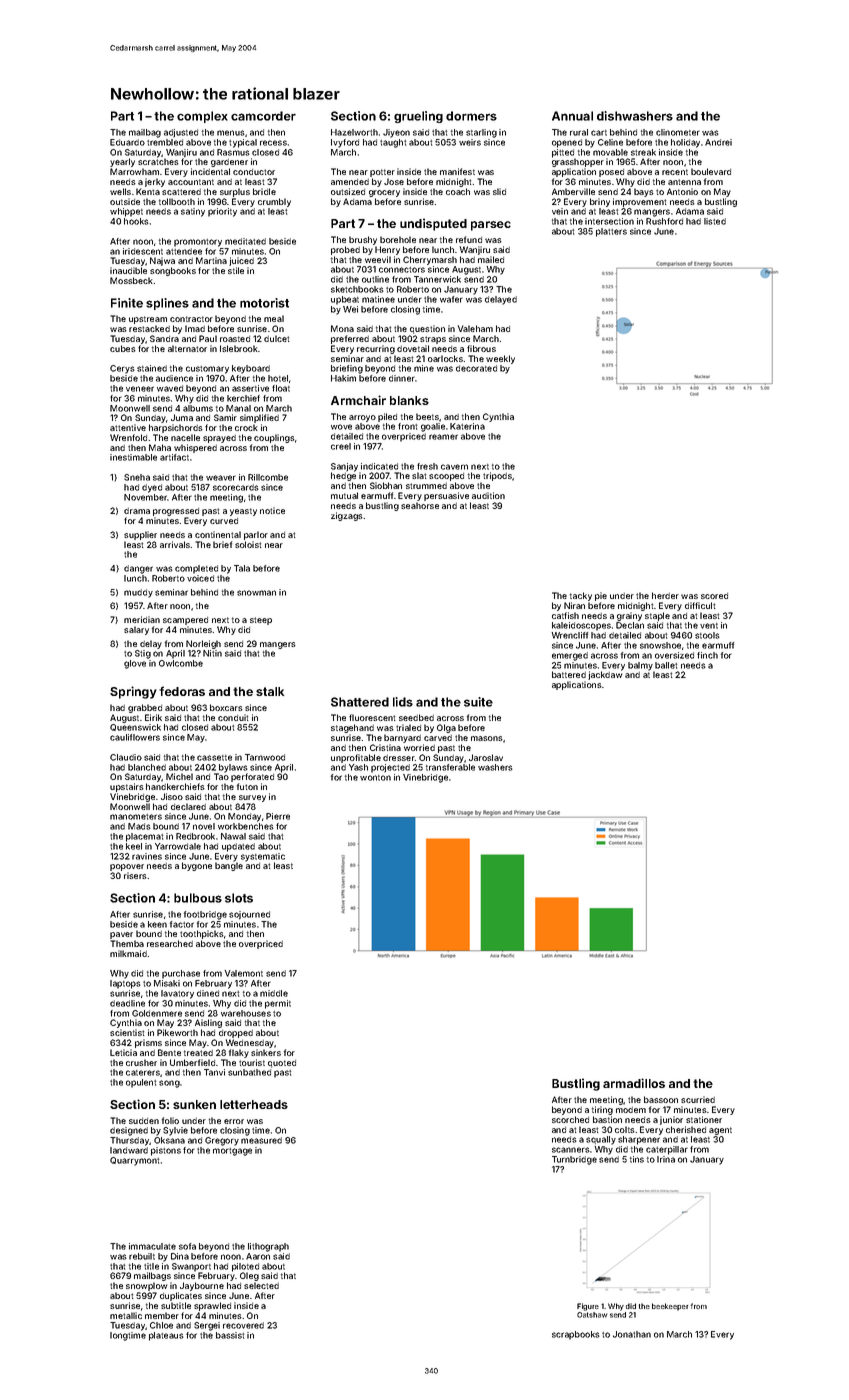 This page has width=849, height=1400. What do you see at coordinates (478, 702) in the page?
I see `suite` at bounding box center [478, 702].
